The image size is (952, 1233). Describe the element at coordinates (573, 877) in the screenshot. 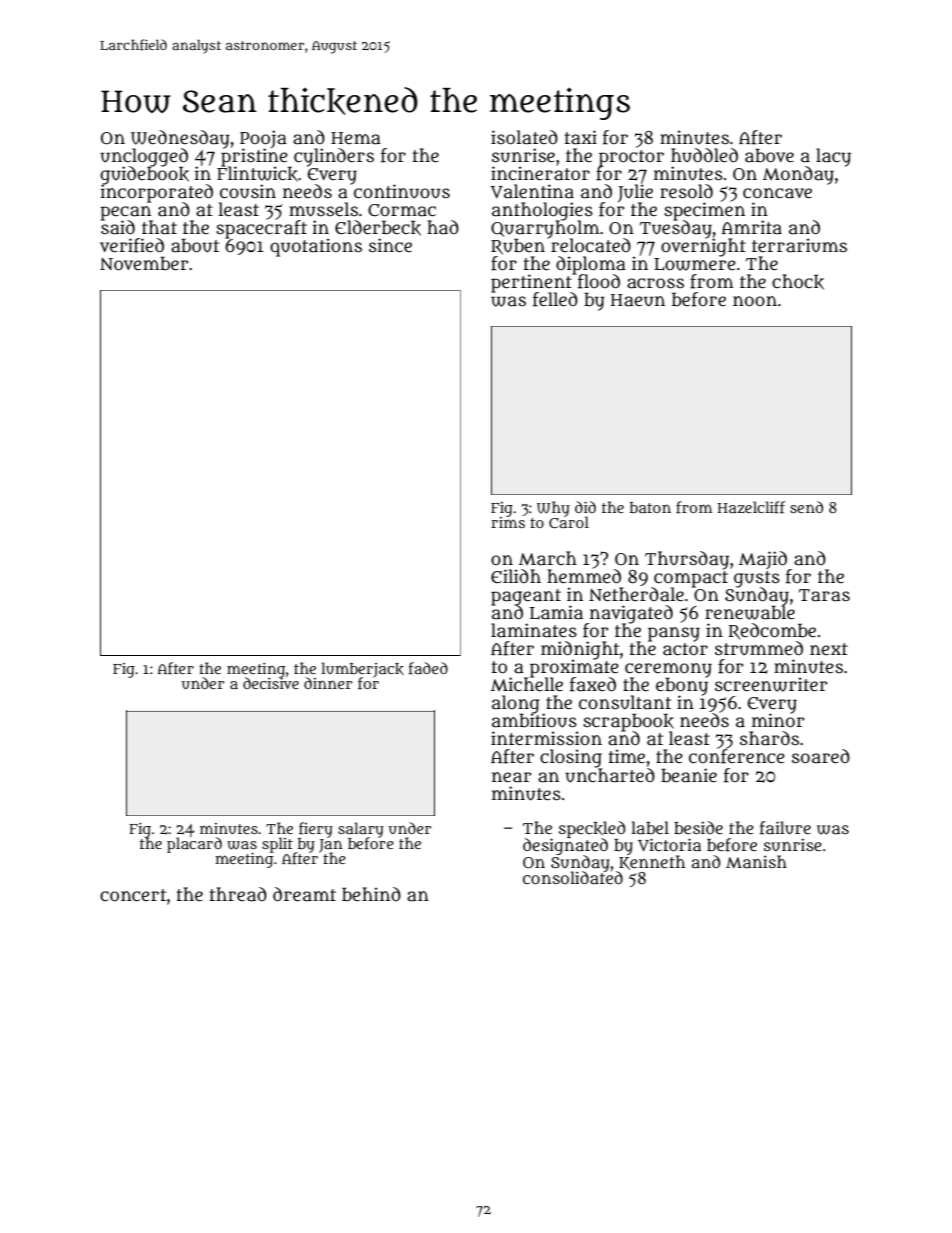

I see `consolidated` at that location.
